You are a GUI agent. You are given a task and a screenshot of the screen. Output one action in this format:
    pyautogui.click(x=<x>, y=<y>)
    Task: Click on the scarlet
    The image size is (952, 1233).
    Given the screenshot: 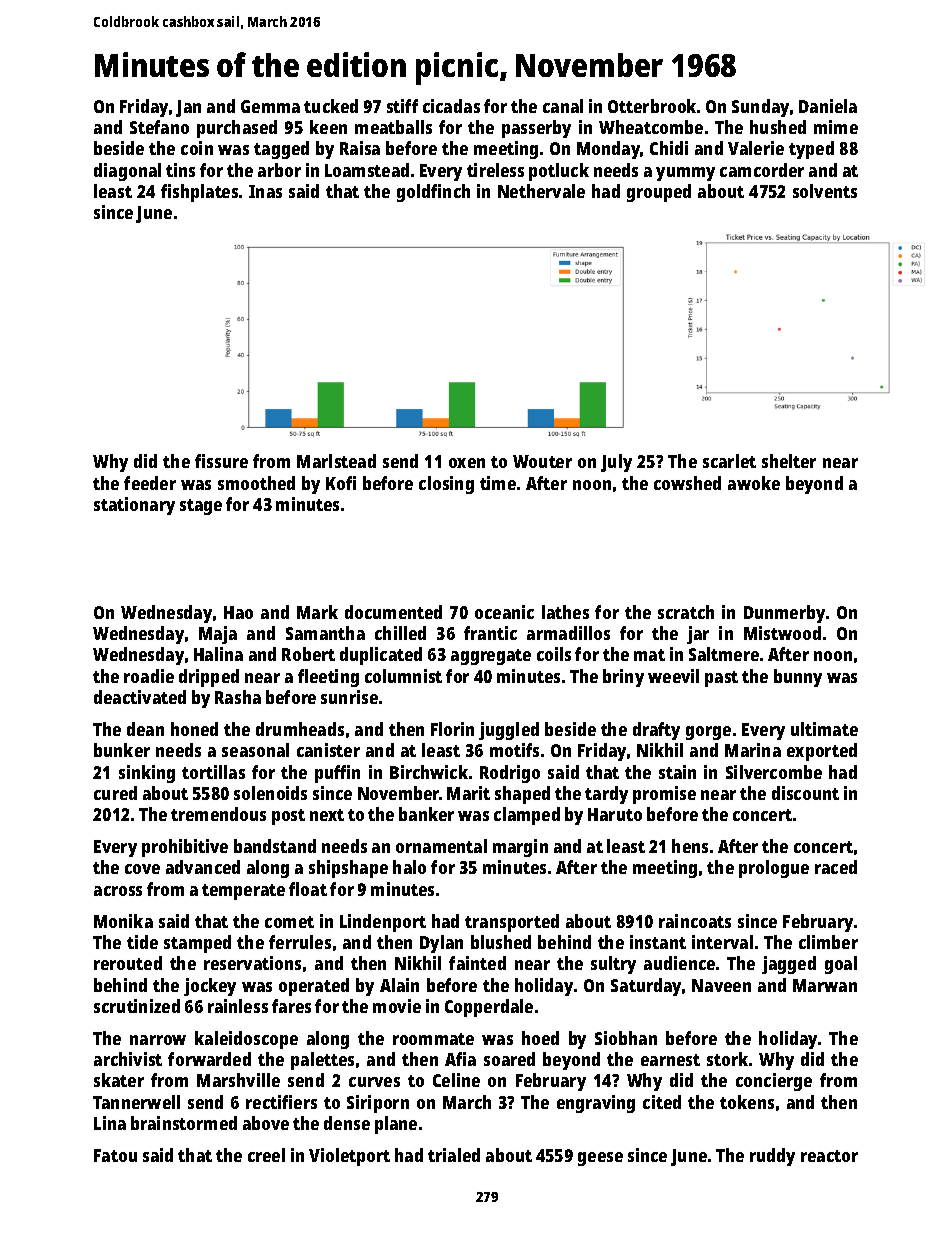 What is the action you would take?
    pyautogui.click(x=729, y=461)
